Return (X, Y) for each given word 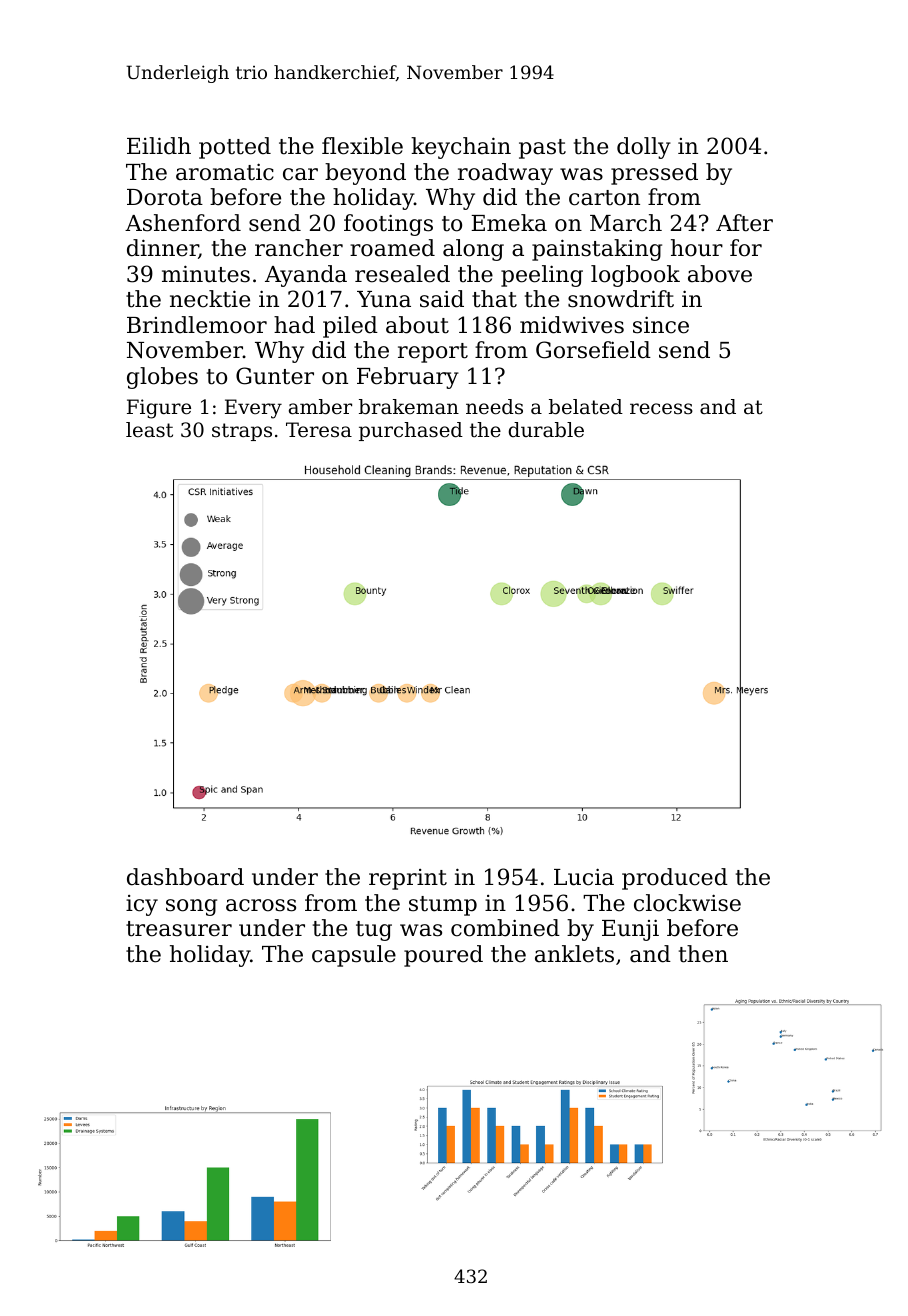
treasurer (179, 929)
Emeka (509, 223)
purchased (411, 431)
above (720, 274)
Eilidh (159, 146)
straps (242, 432)
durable (546, 430)
